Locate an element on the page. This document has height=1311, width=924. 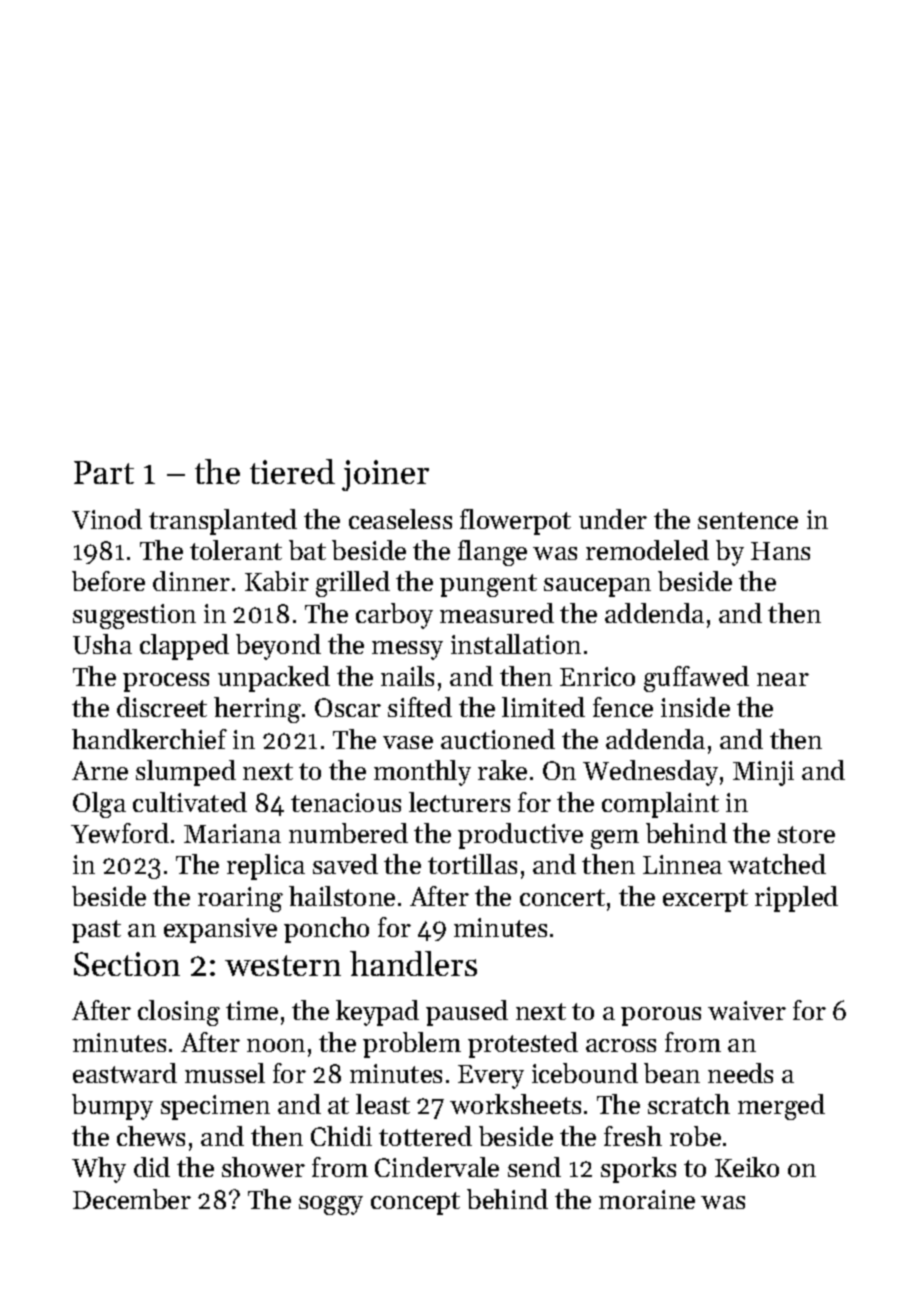
Kabir is located at coordinates (277, 581).
